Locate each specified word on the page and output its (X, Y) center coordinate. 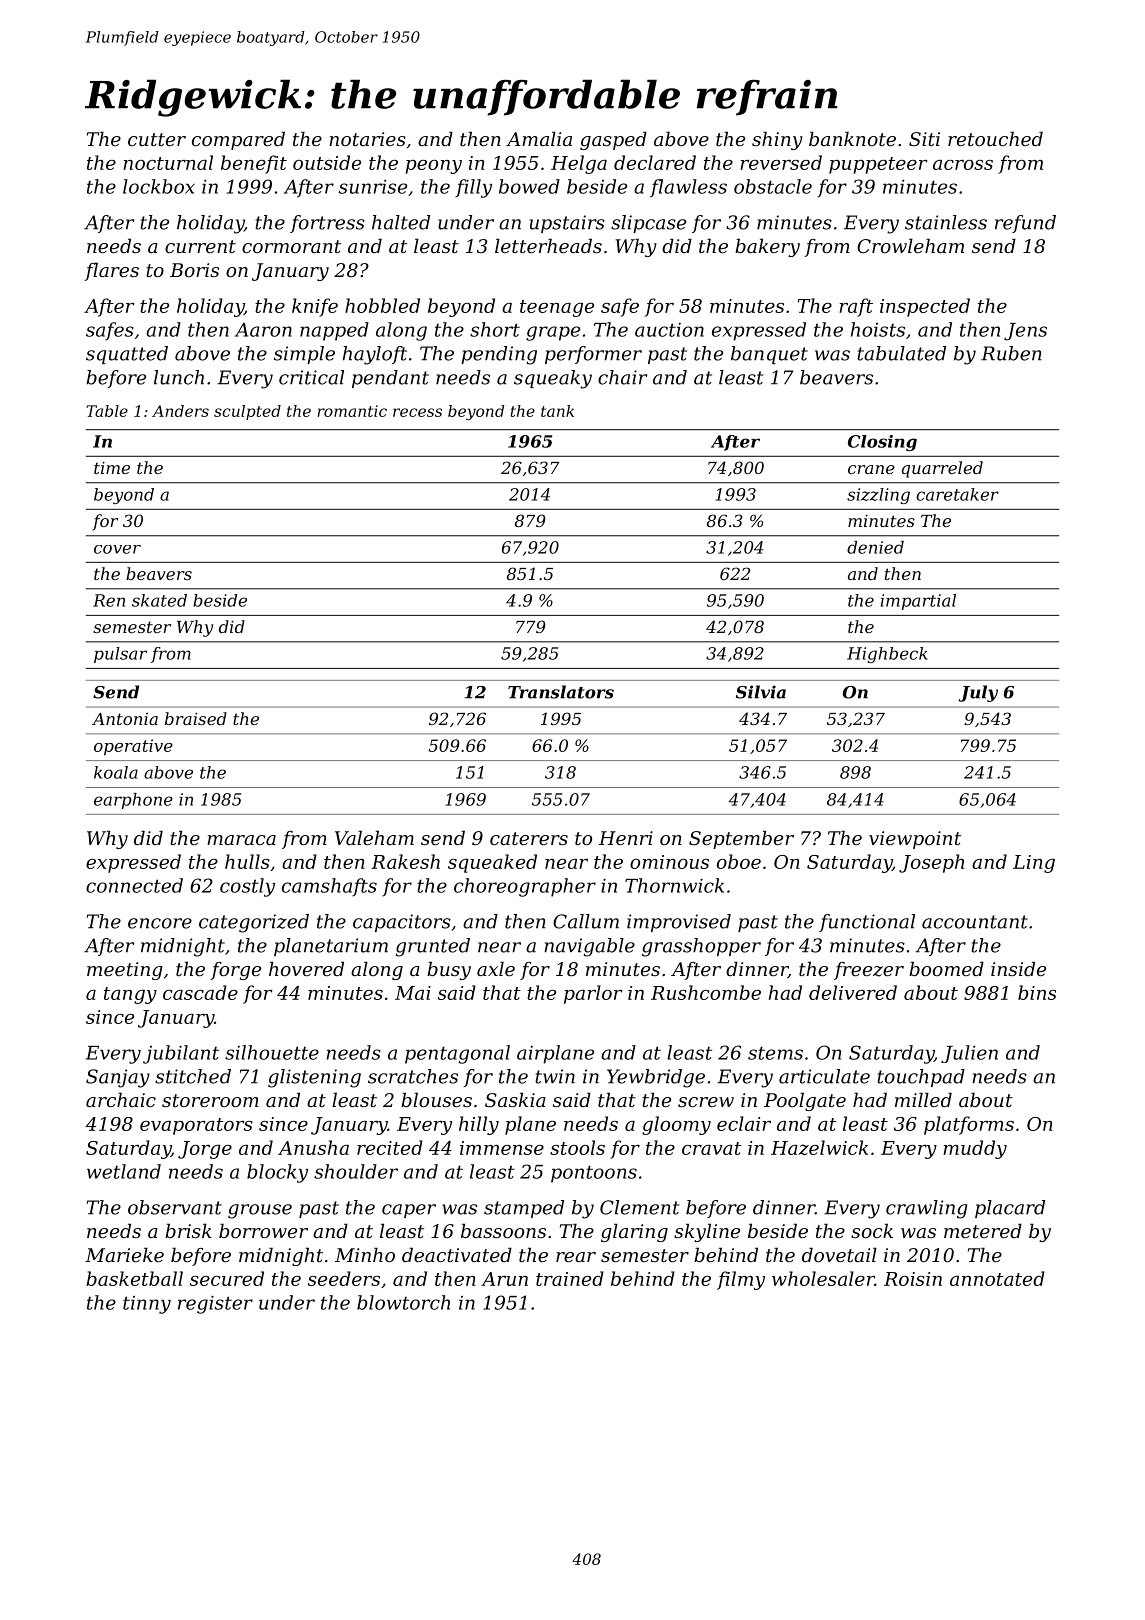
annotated (997, 1278)
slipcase (648, 224)
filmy (741, 1280)
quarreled (942, 469)
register (215, 1305)
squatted (127, 355)
